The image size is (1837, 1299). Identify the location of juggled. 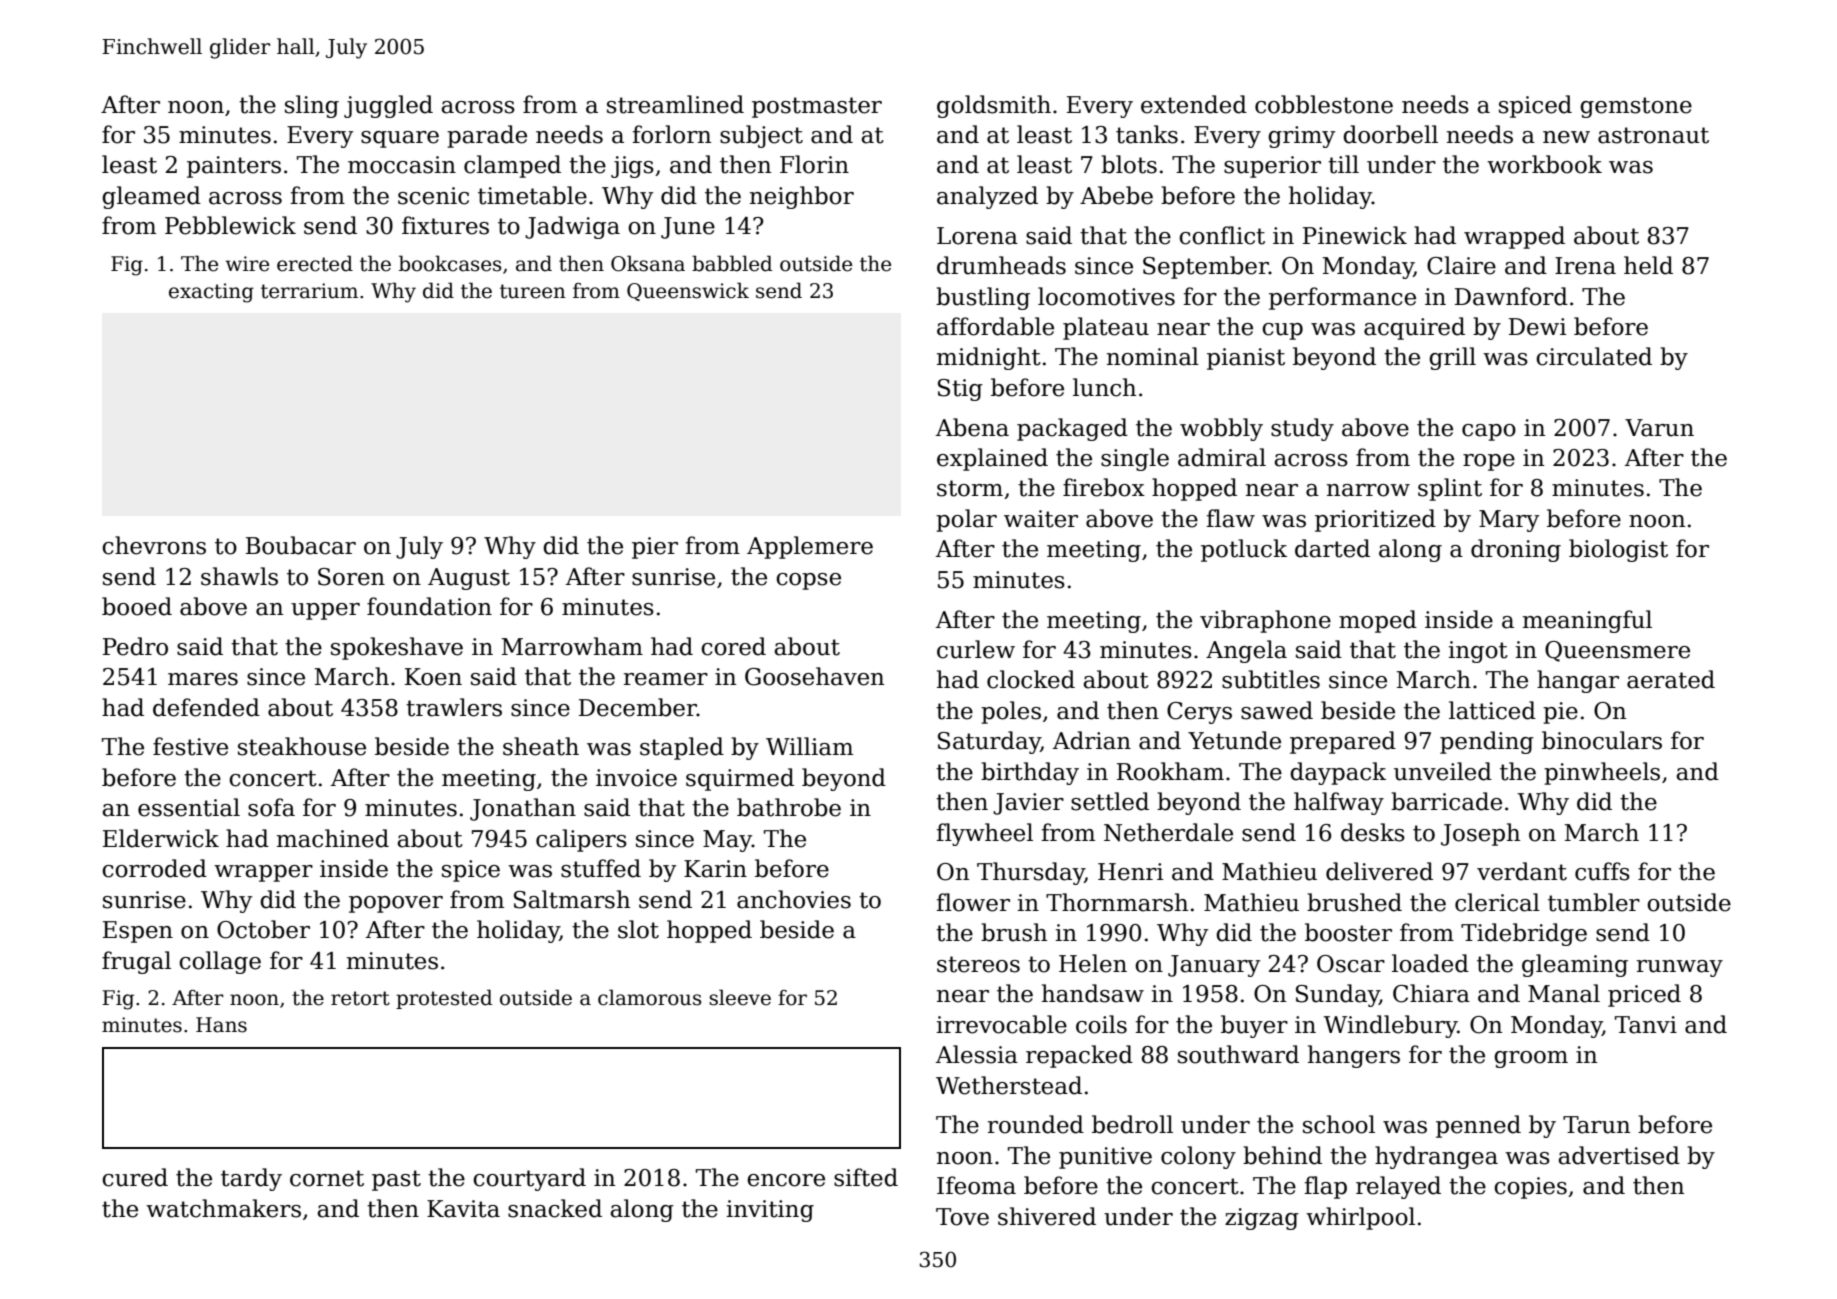
(388, 106).
